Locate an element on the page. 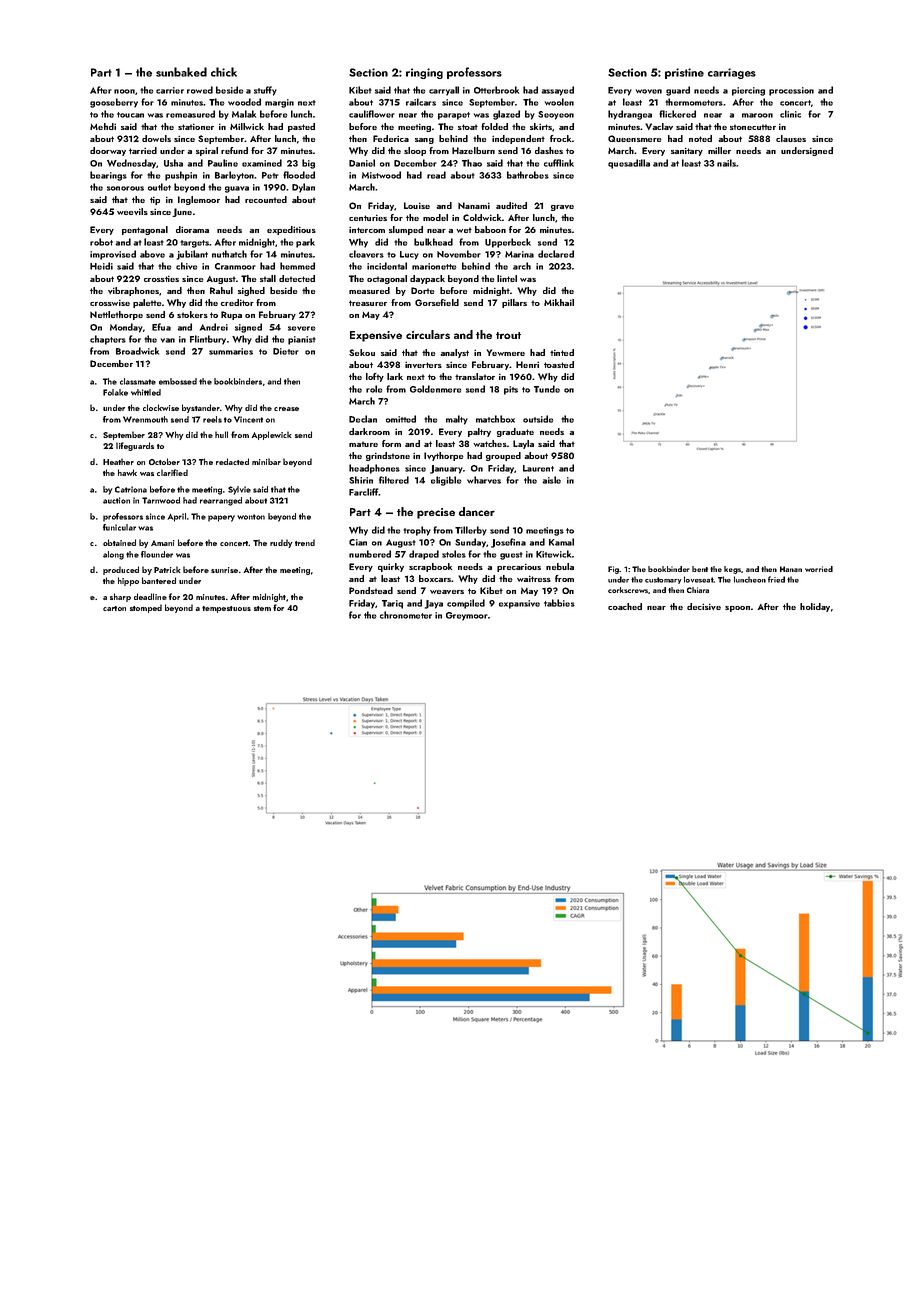  Mikhail is located at coordinates (559, 302).
